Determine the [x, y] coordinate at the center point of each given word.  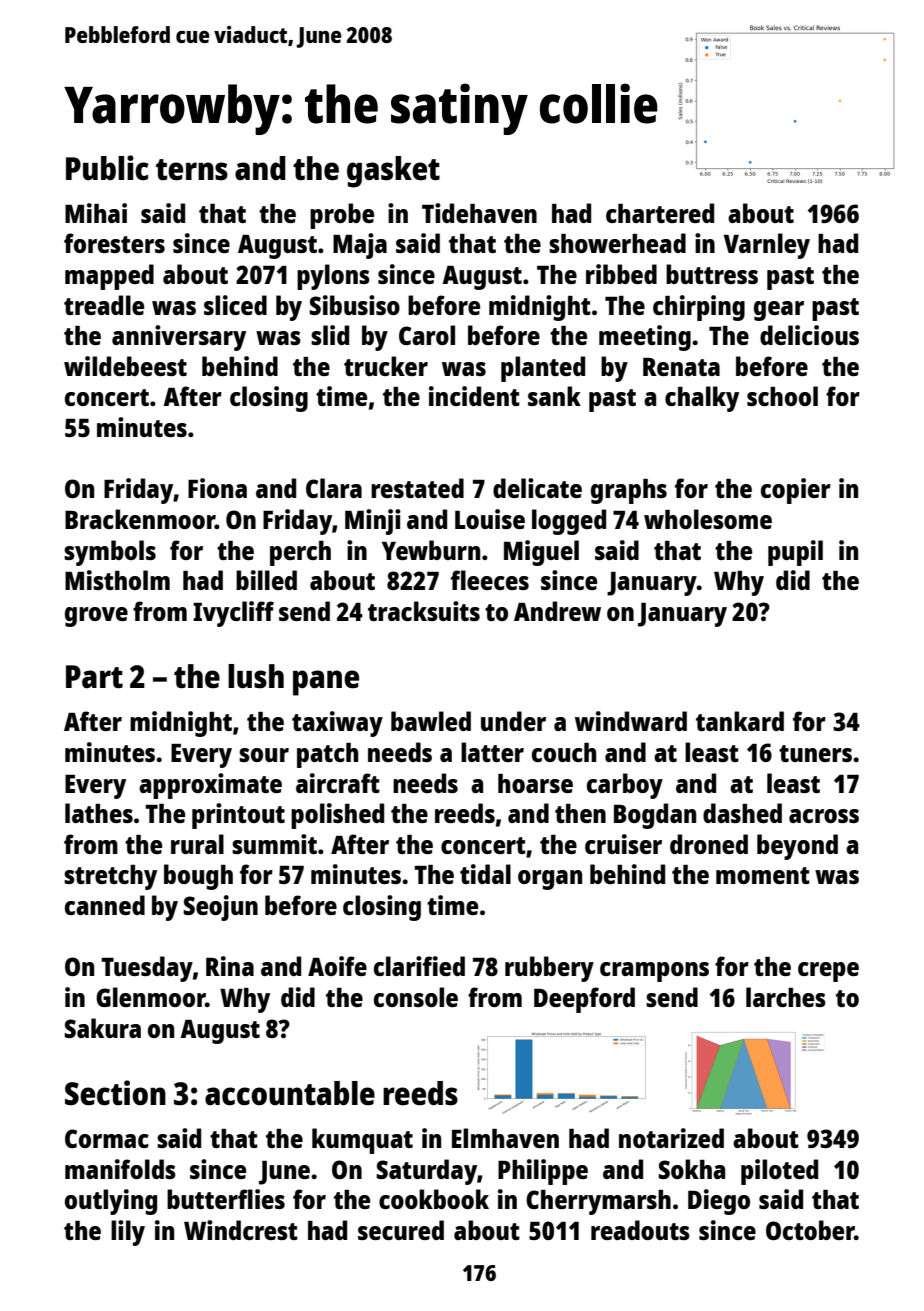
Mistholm [117, 580]
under [513, 721]
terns [192, 170]
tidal [485, 874]
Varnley [767, 246]
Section [115, 1093]
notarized [671, 1138]
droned [709, 844]
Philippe [543, 1172]
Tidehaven [479, 213]
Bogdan [655, 816]
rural [197, 844]
